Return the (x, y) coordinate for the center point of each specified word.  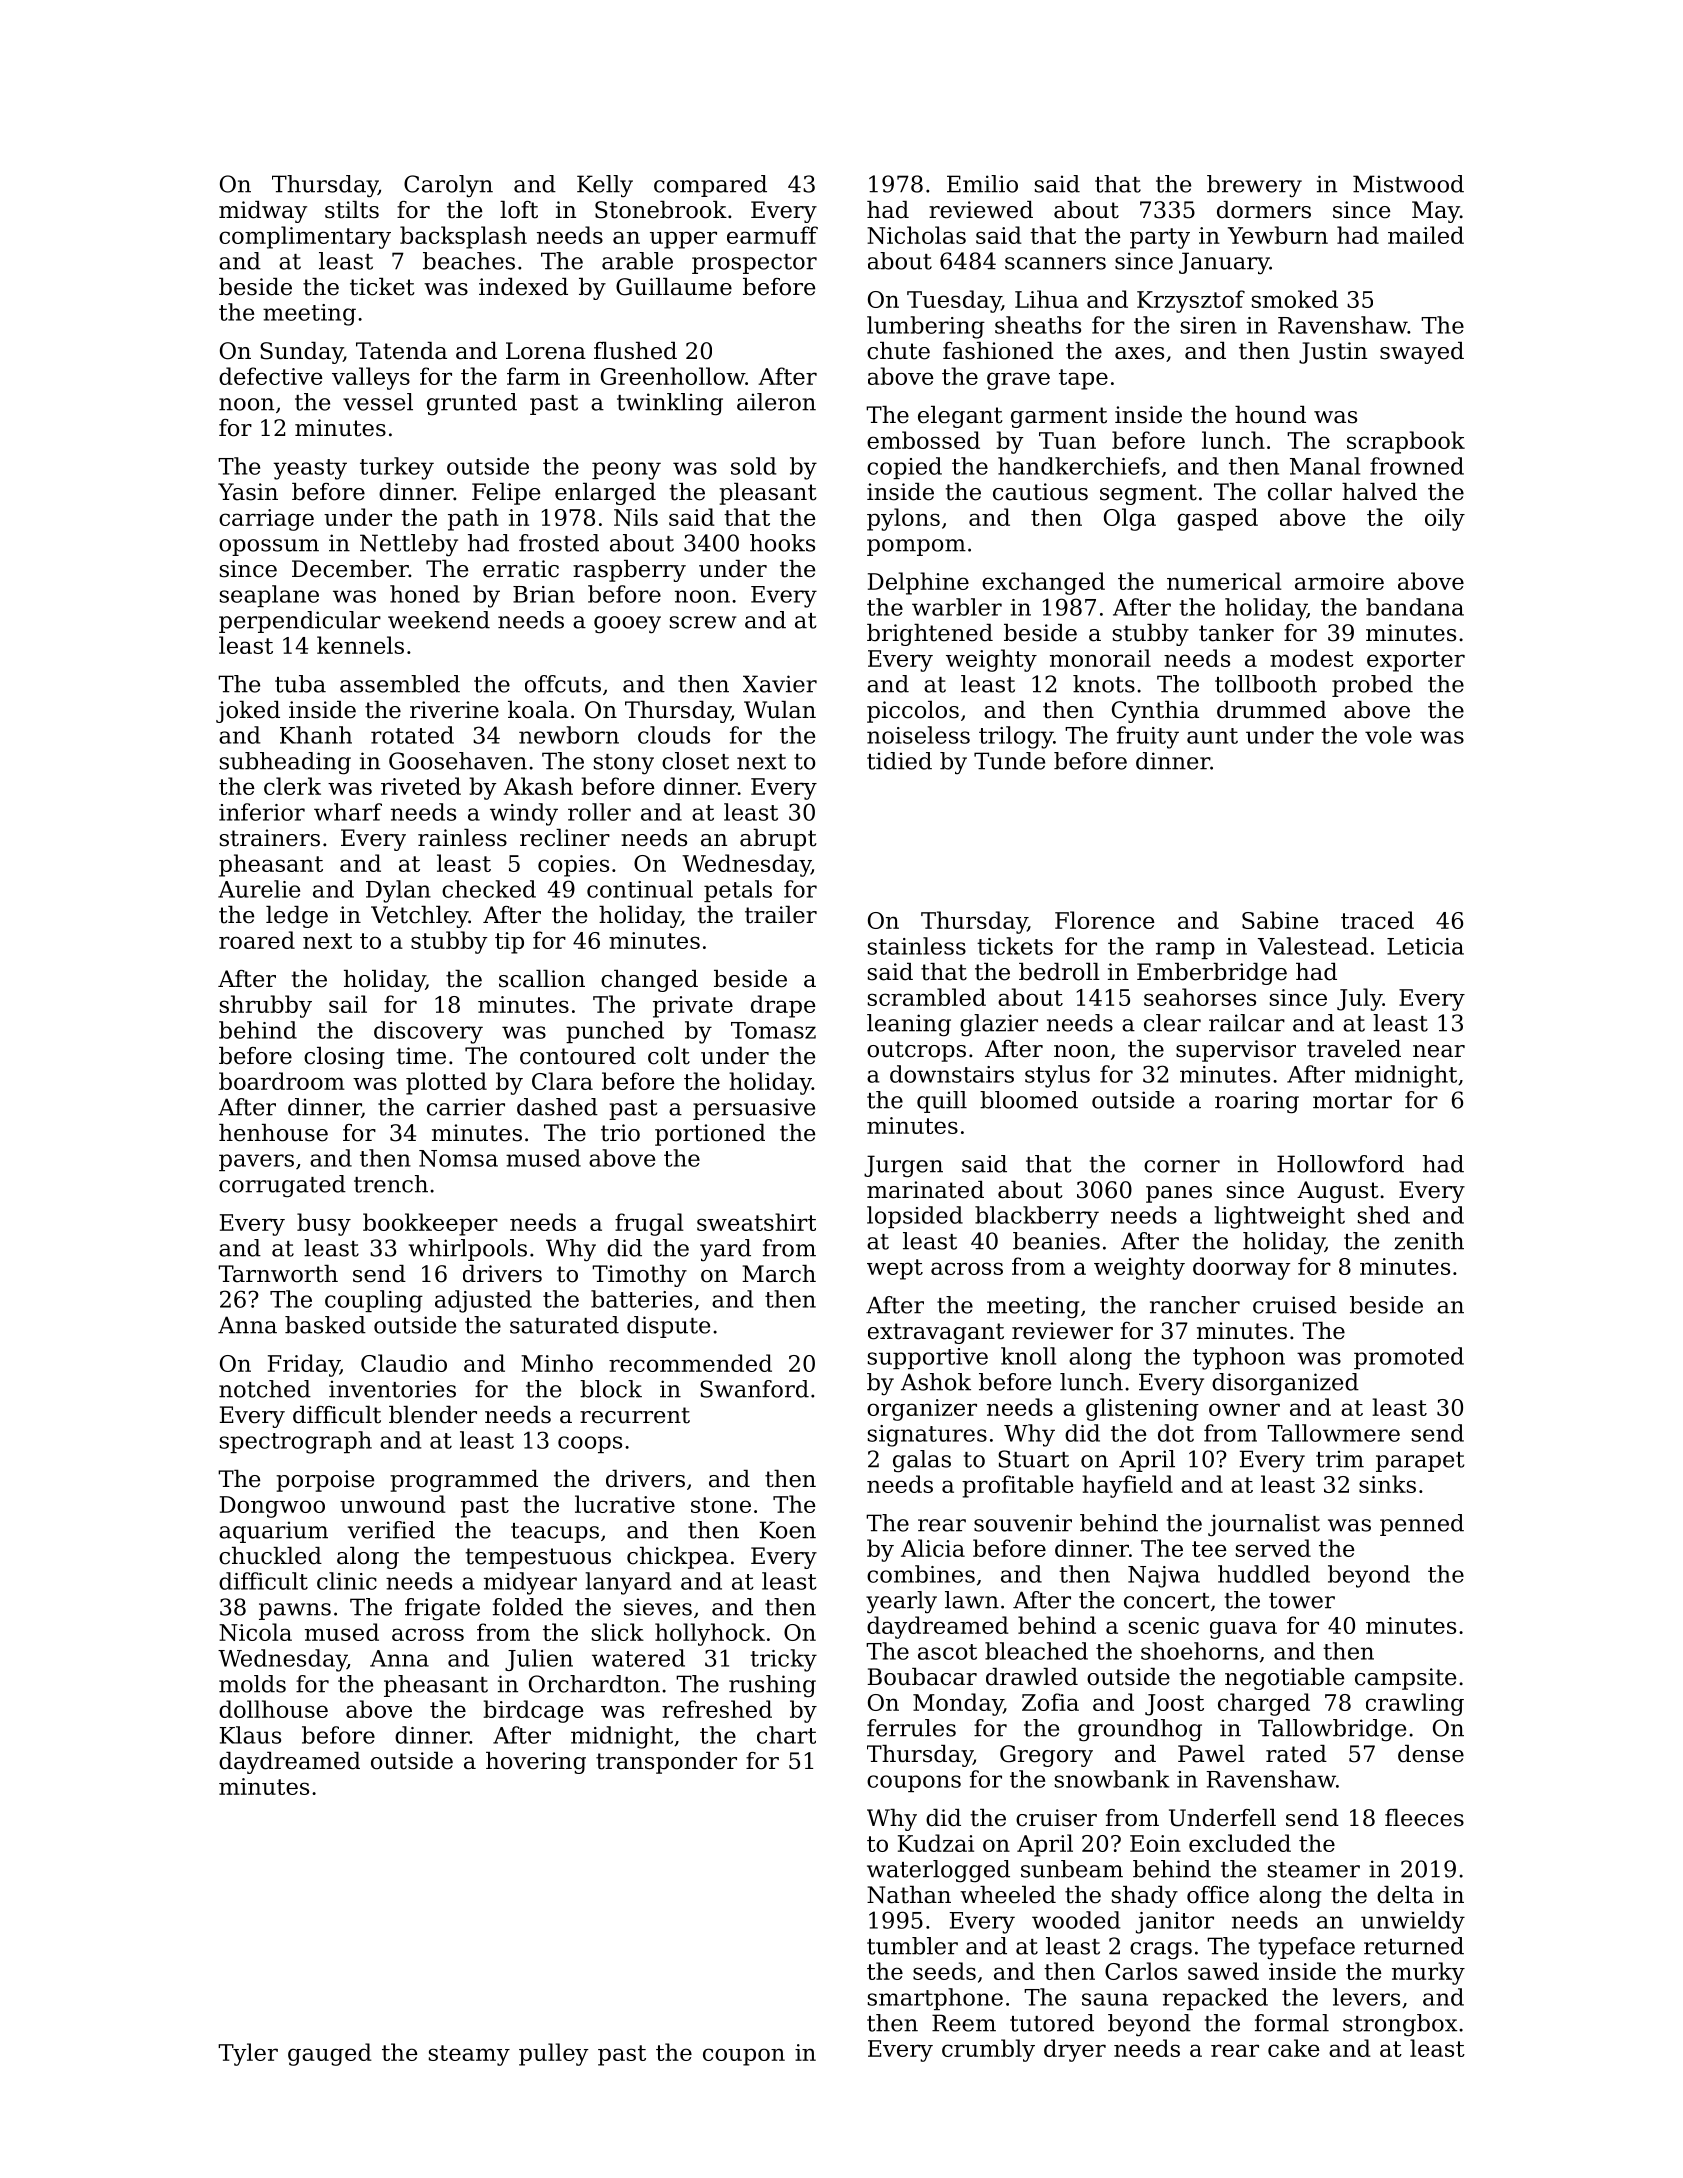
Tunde (1009, 761)
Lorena (546, 351)
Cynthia (1155, 712)
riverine (454, 710)
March (779, 1274)
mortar (1352, 1101)
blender (433, 1415)
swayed (1422, 353)
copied (904, 468)
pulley (554, 2054)
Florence (1105, 920)
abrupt (778, 840)
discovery (428, 1032)
